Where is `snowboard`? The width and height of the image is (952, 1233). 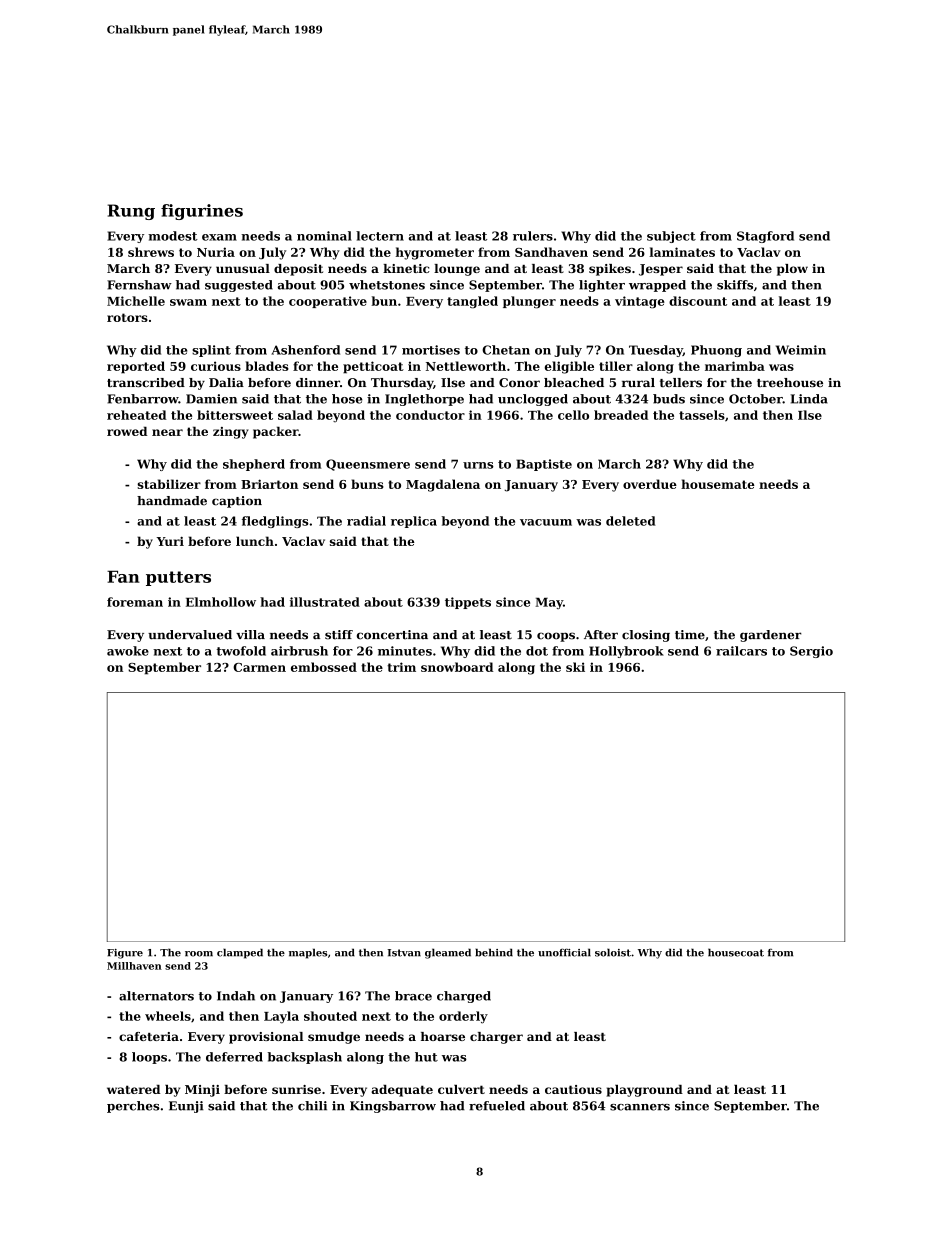 snowboard is located at coordinates (457, 667).
